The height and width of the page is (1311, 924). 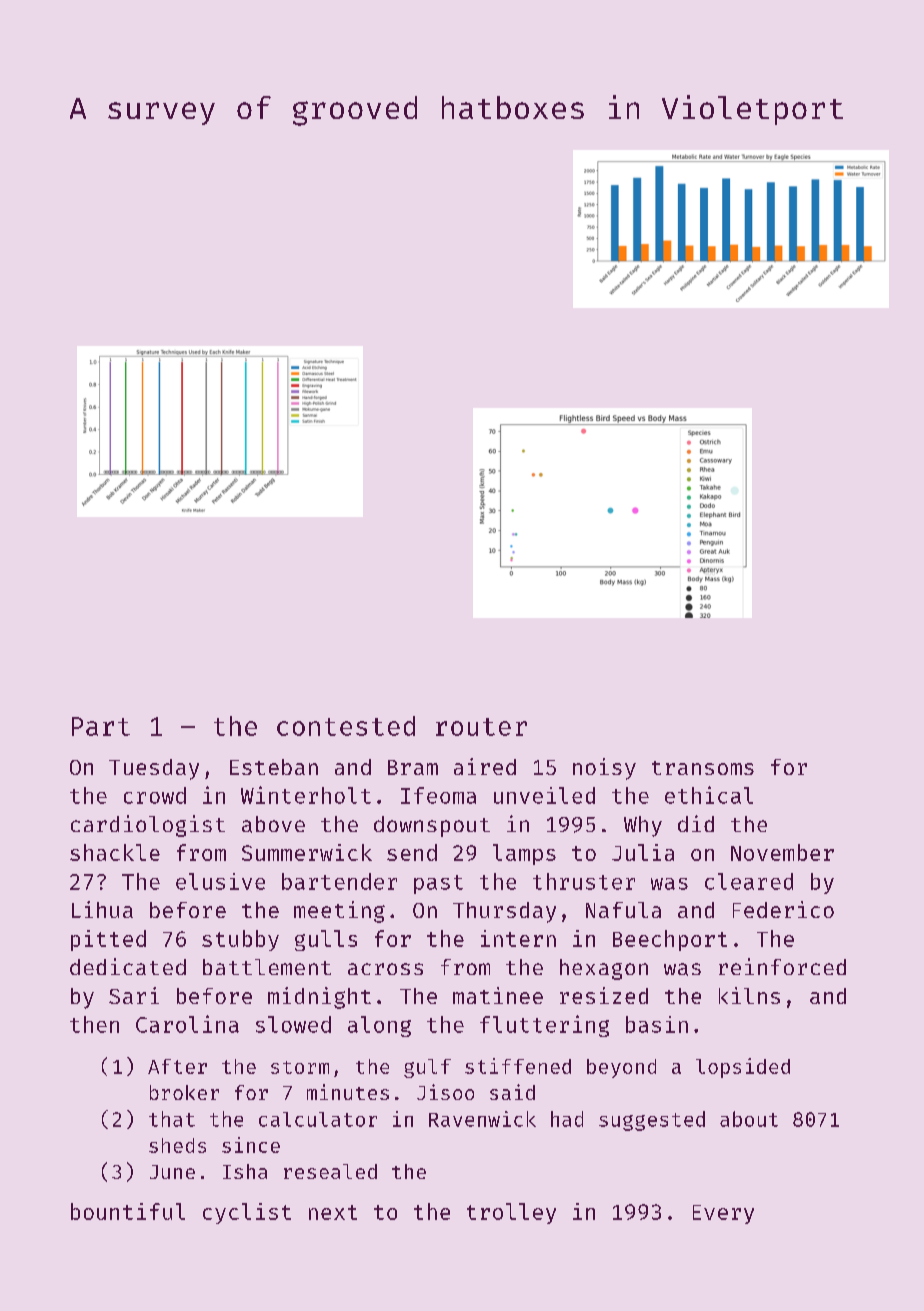 I want to click on Sari, so click(x=134, y=995).
